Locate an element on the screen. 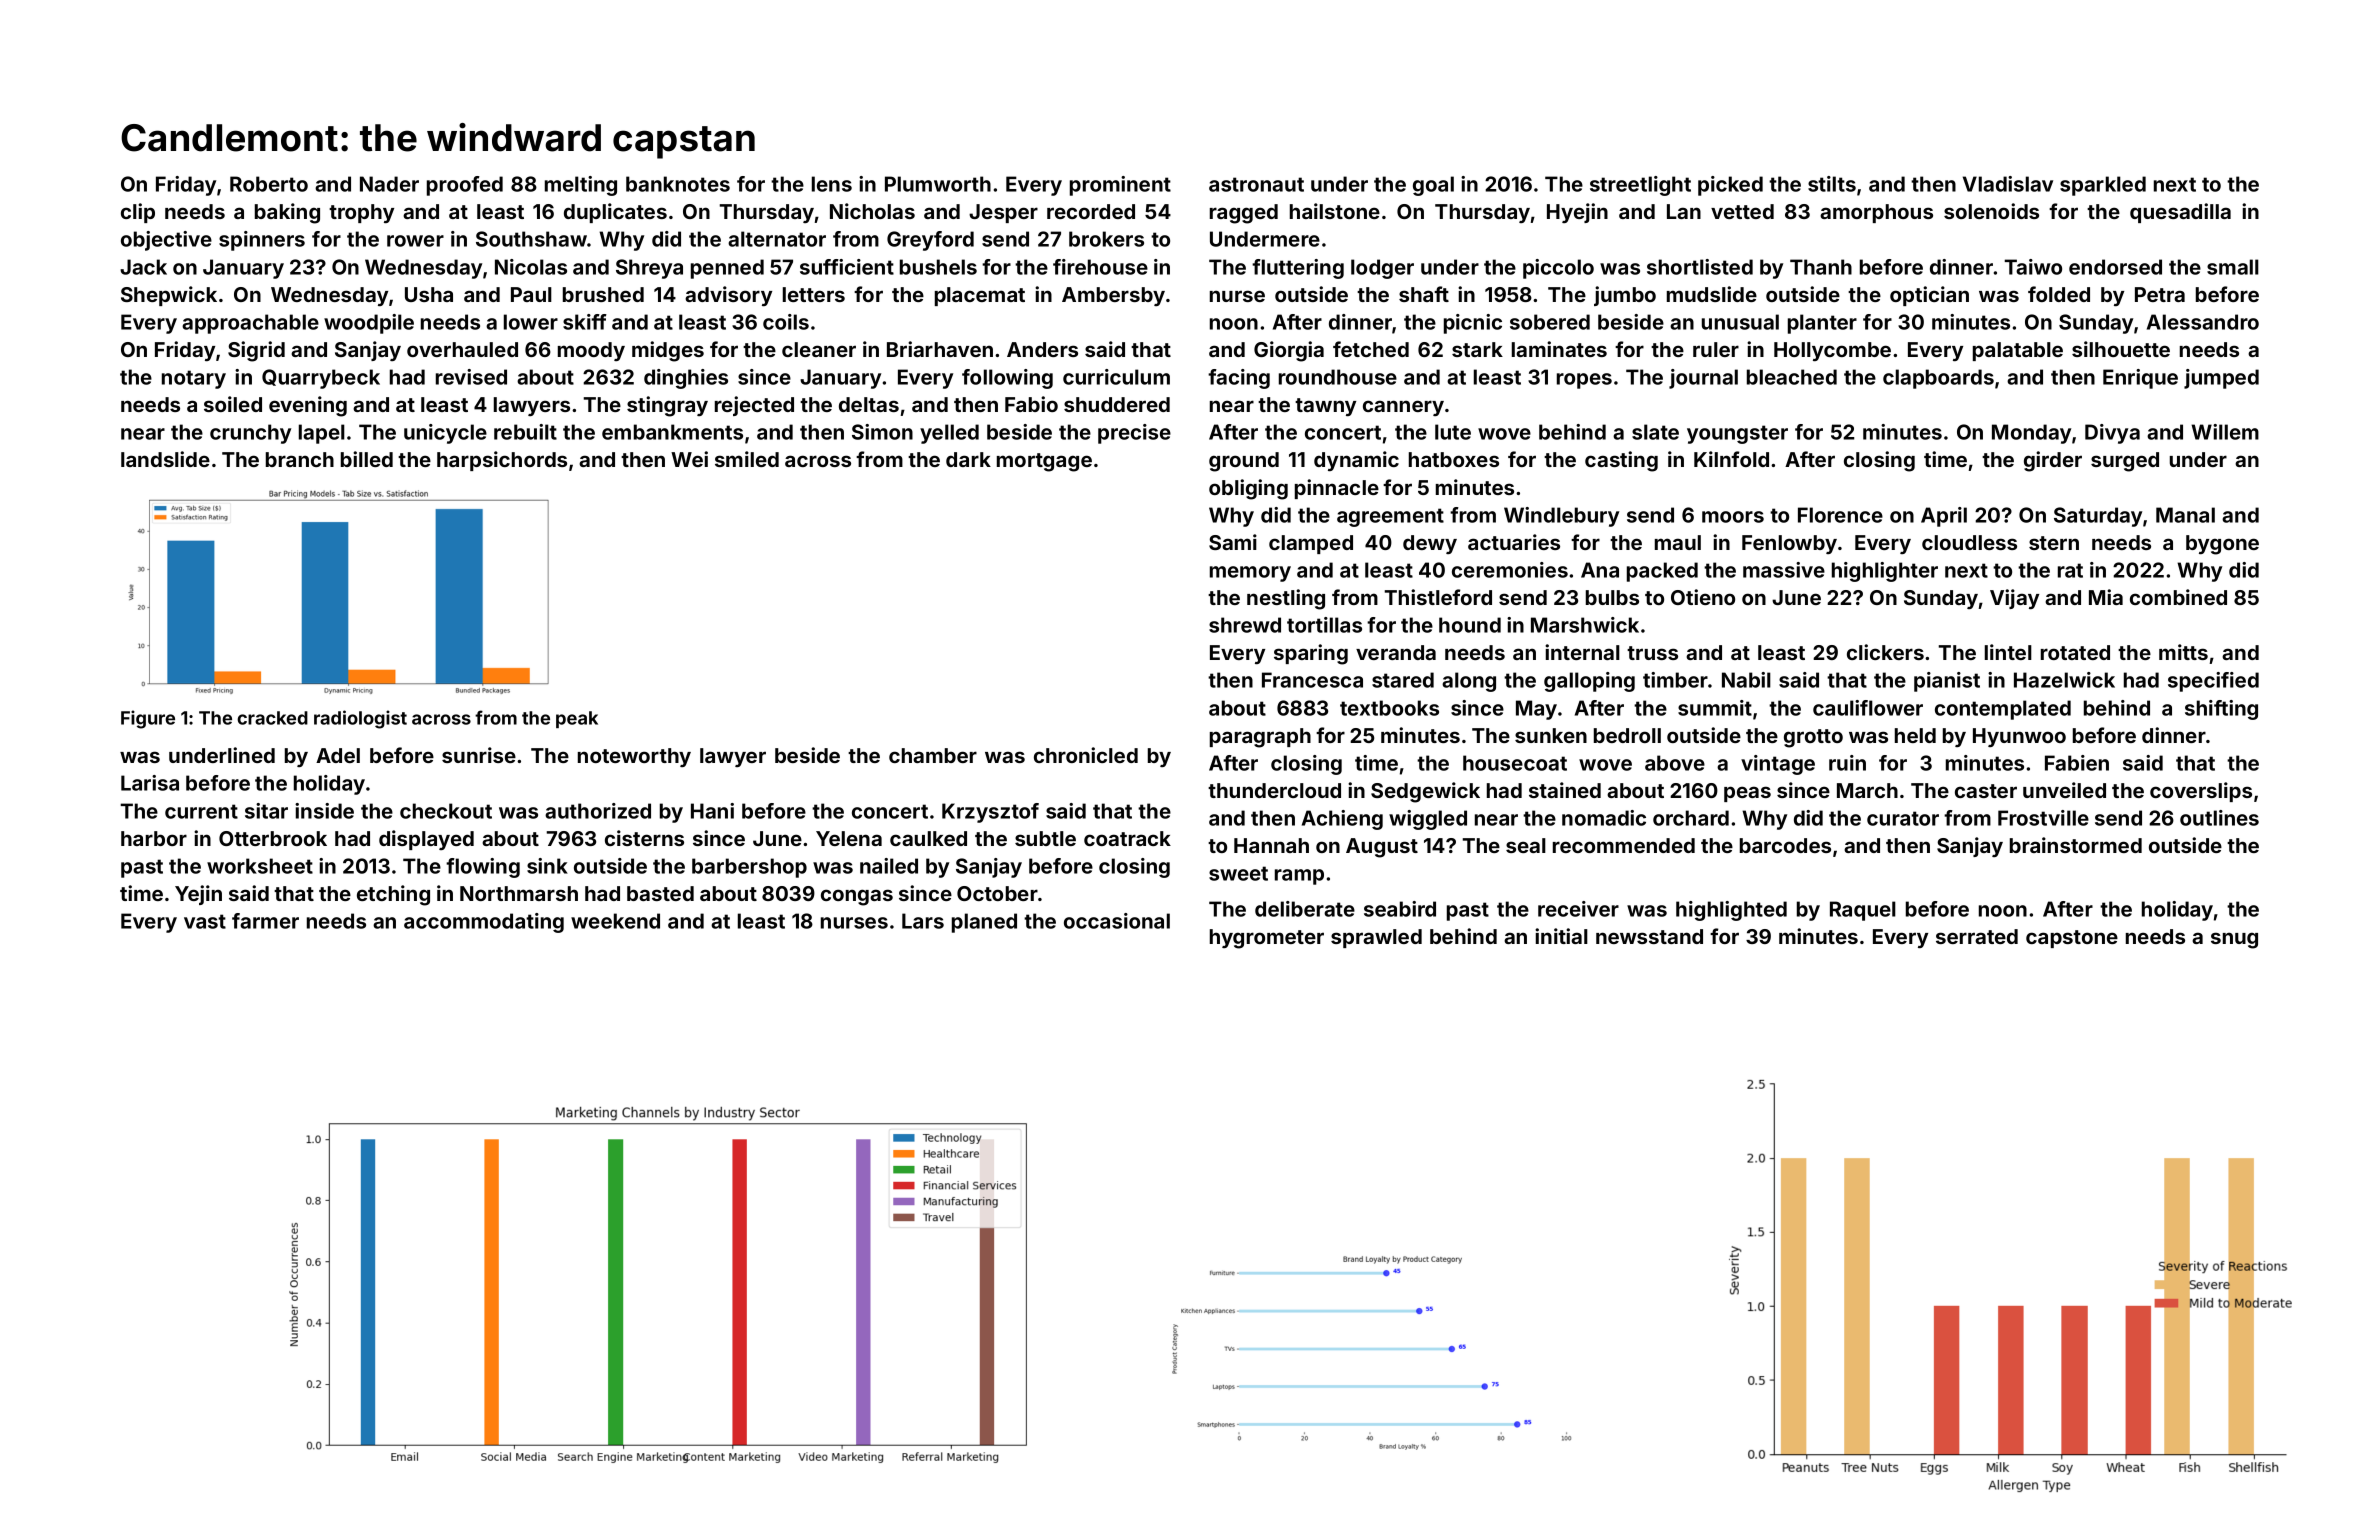 The width and height of the screenshot is (2380, 1540). occasional is located at coordinates (1117, 921).
